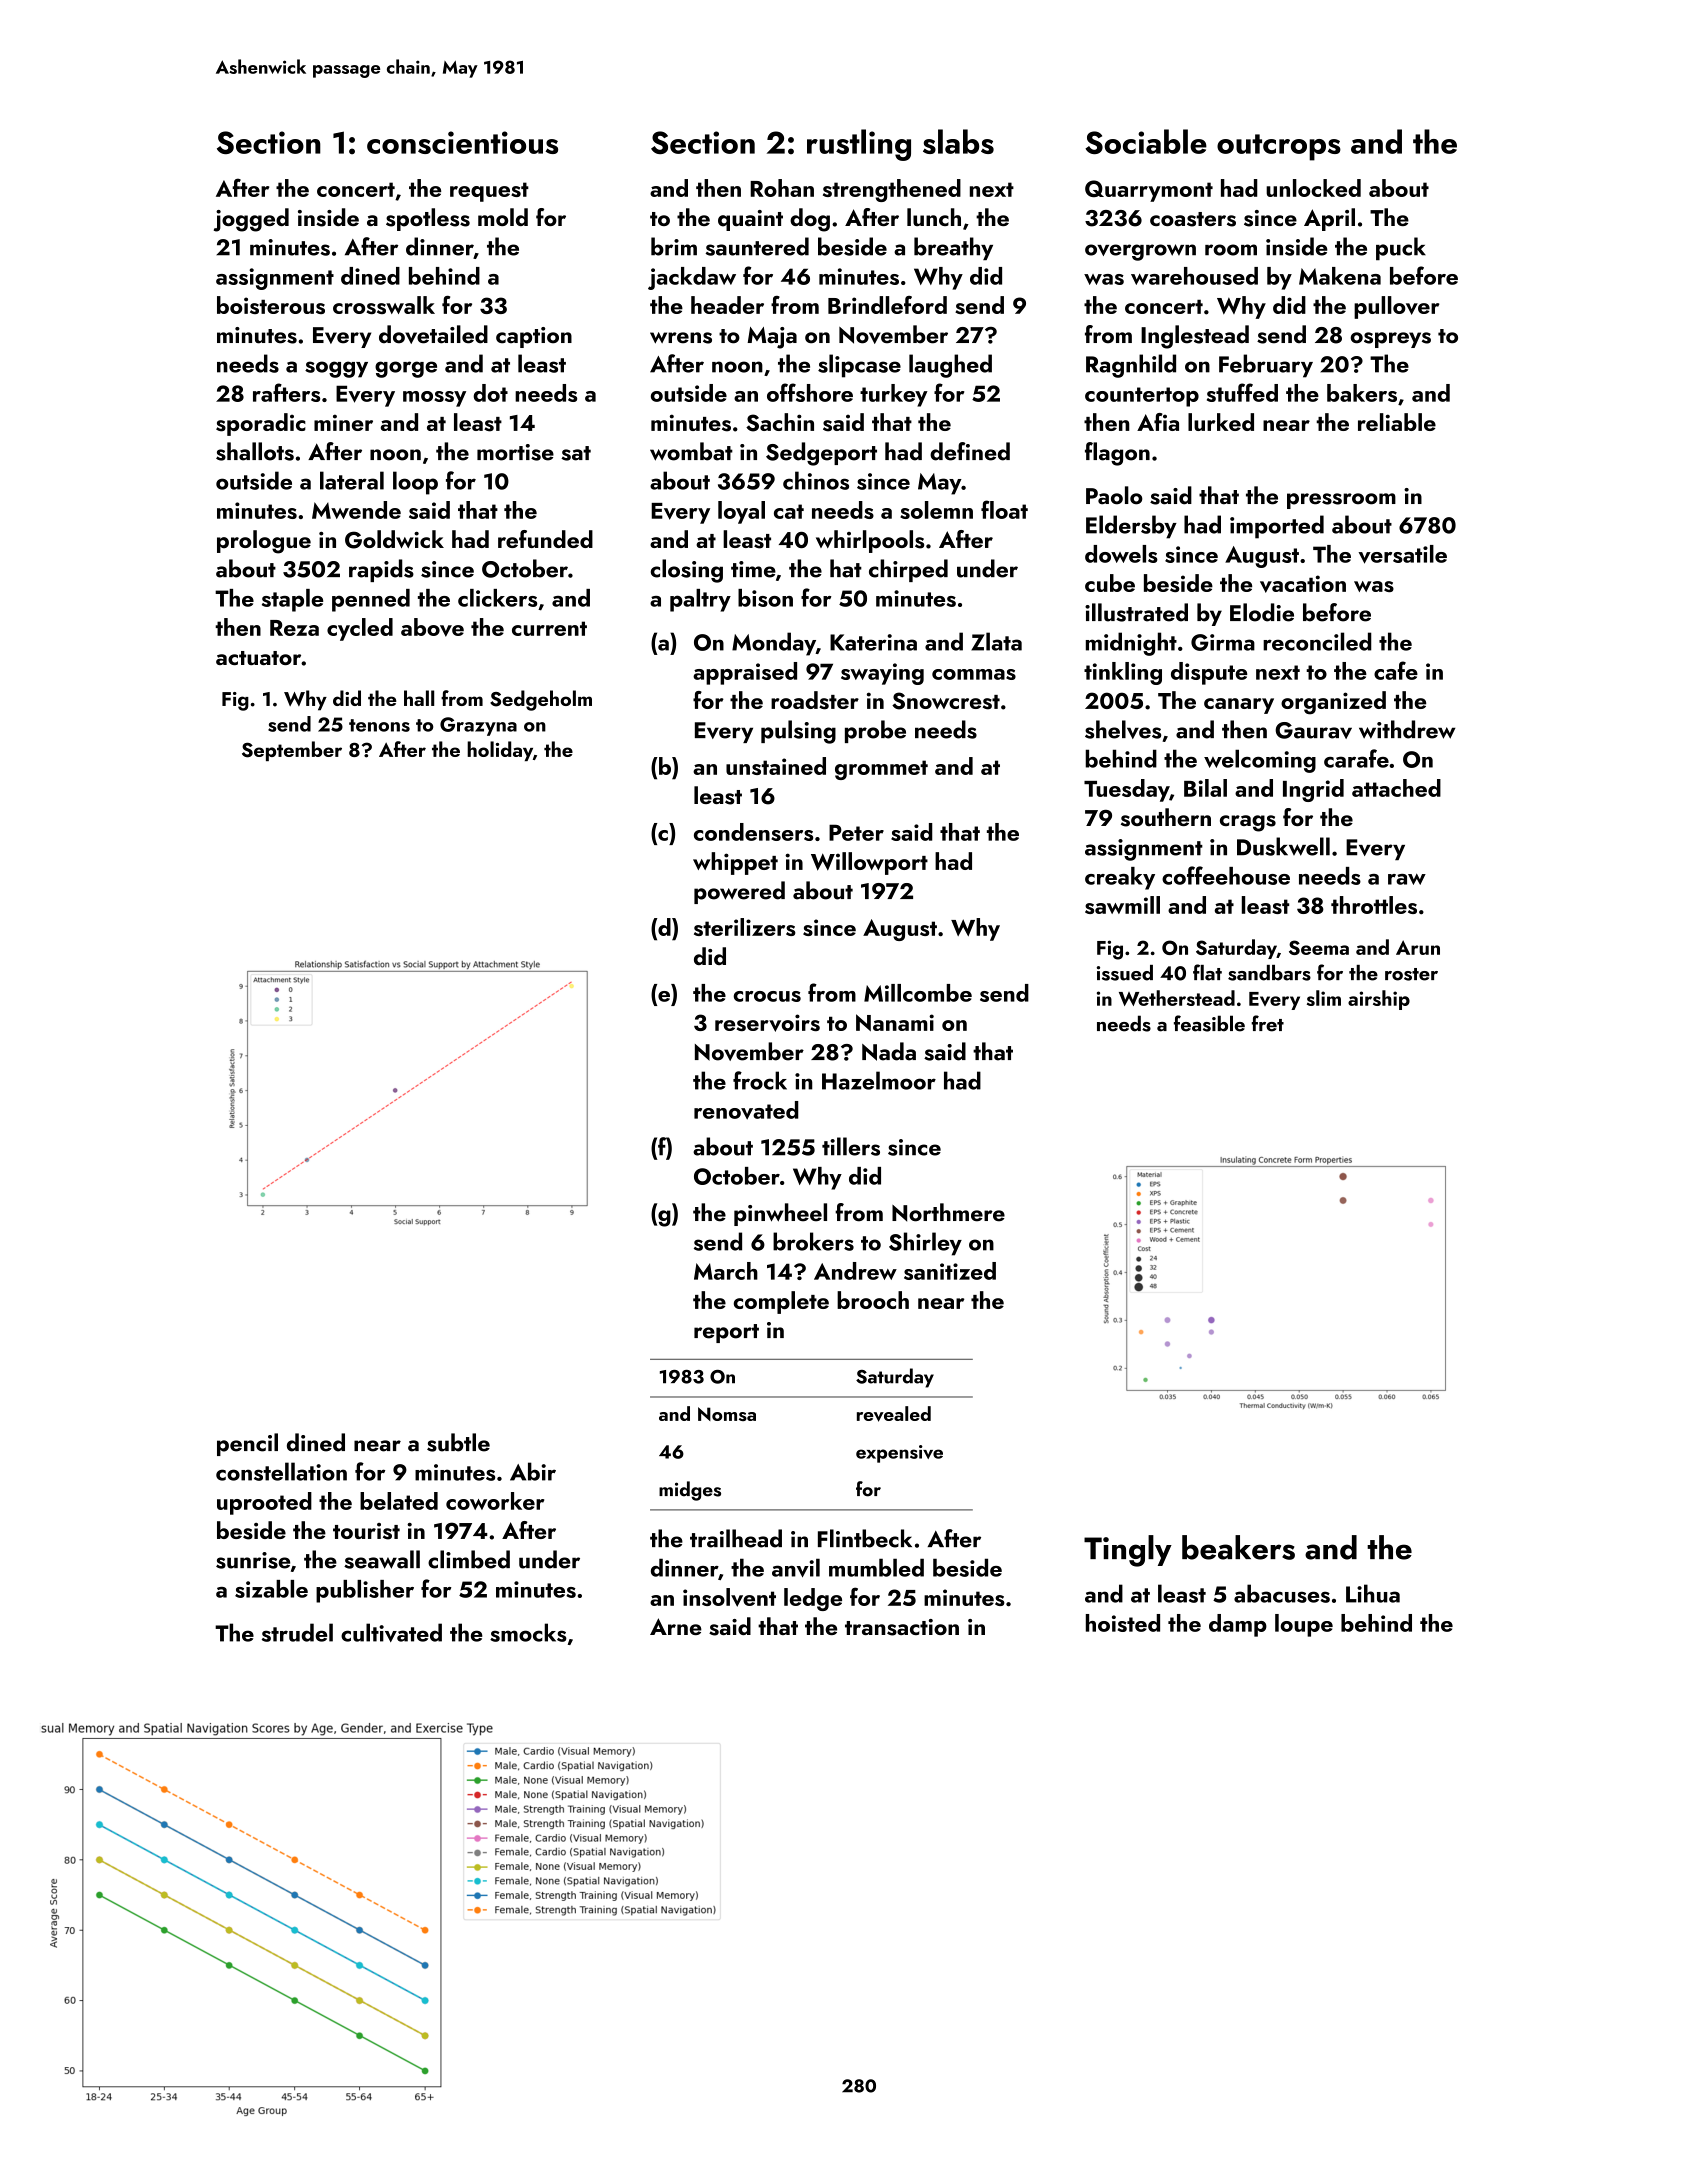 Image resolution: width=1683 pixels, height=2178 pixels. Describe the element at coordinates (767, 996) in the image. I see `crocus` at that location.
